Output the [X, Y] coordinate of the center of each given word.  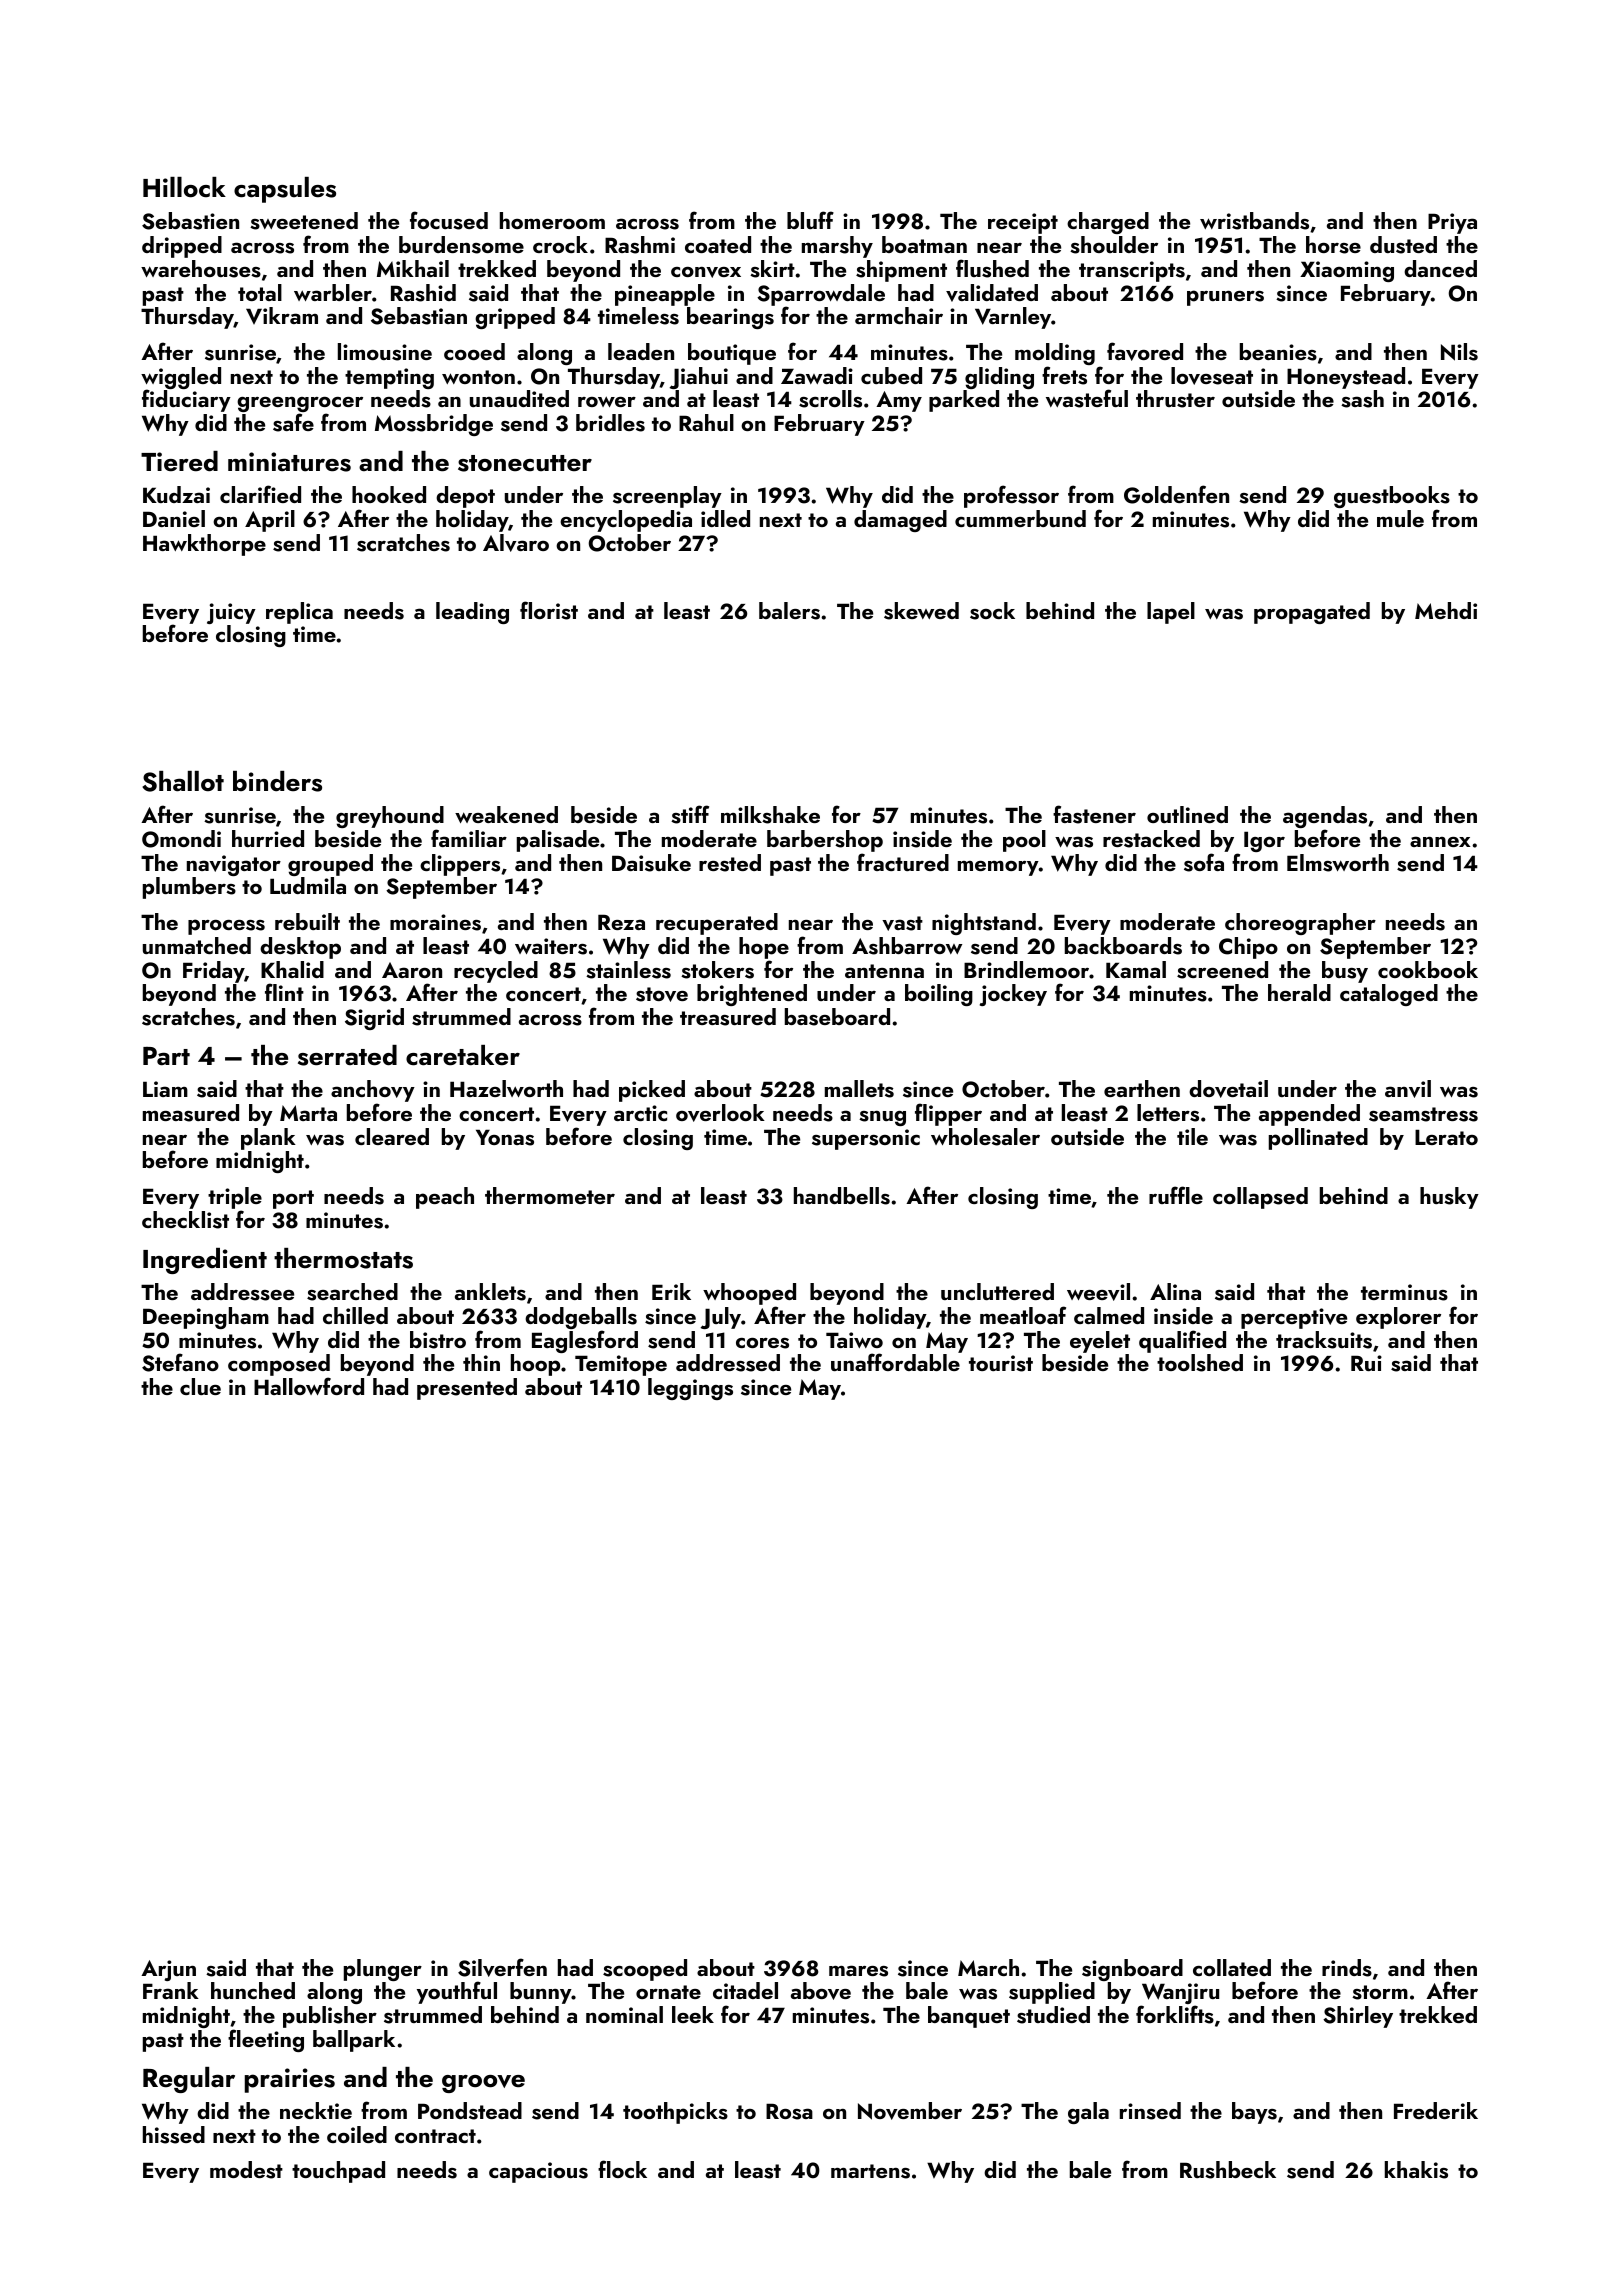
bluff [810, 220]
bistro [438, 1340]
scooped [645, 1970]
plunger [383, 1970]
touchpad [338, 2172]
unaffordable [895, 1362]
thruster [1175, 399]
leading [472, 613]
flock [622, 2169]
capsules [285, 190]
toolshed [1200, 1363]
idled [725, 518]
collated [1232, 1967]
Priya [1452, 223]
